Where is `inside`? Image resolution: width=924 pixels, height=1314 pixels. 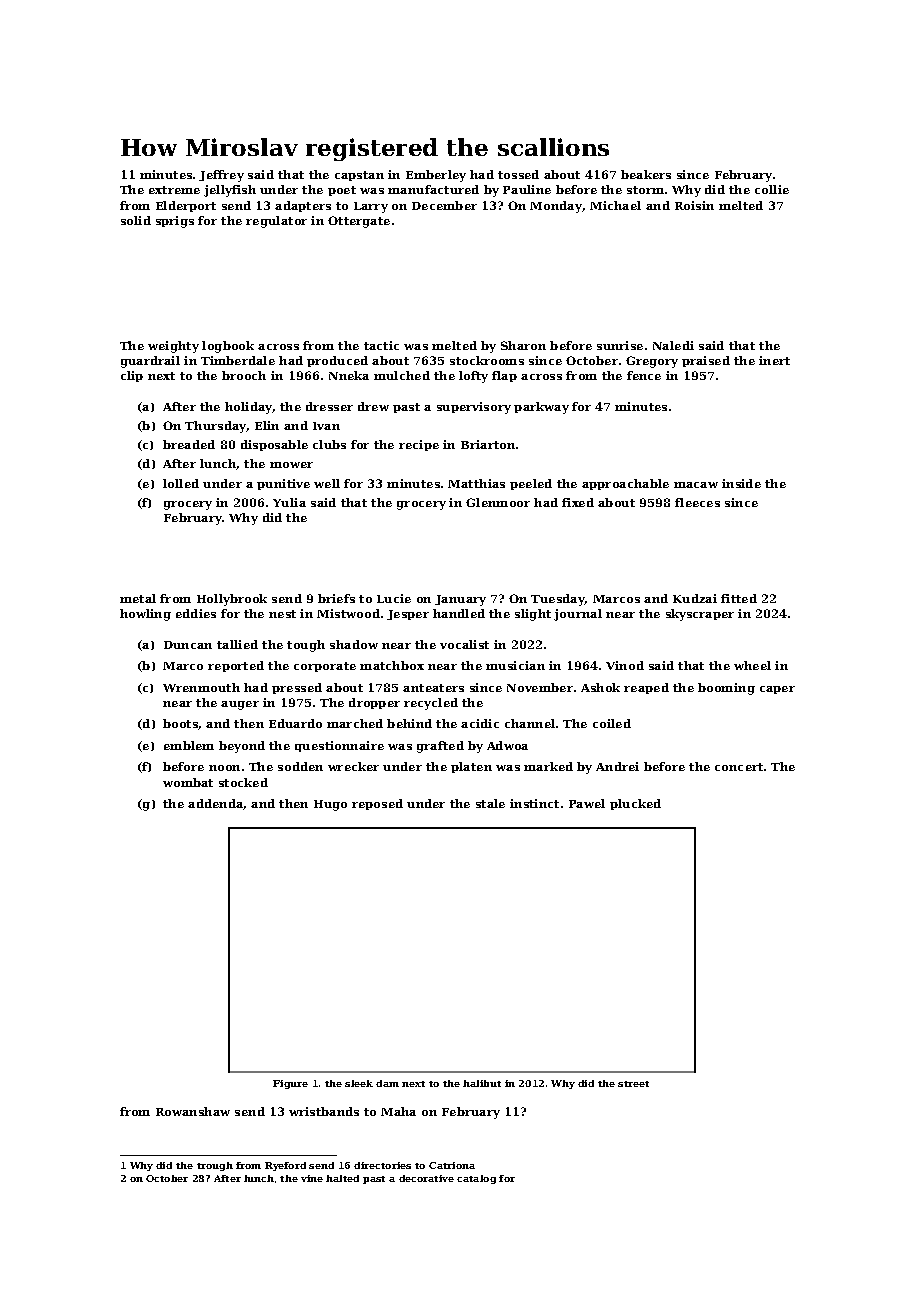
inside is located at coordinates (741, 483).
